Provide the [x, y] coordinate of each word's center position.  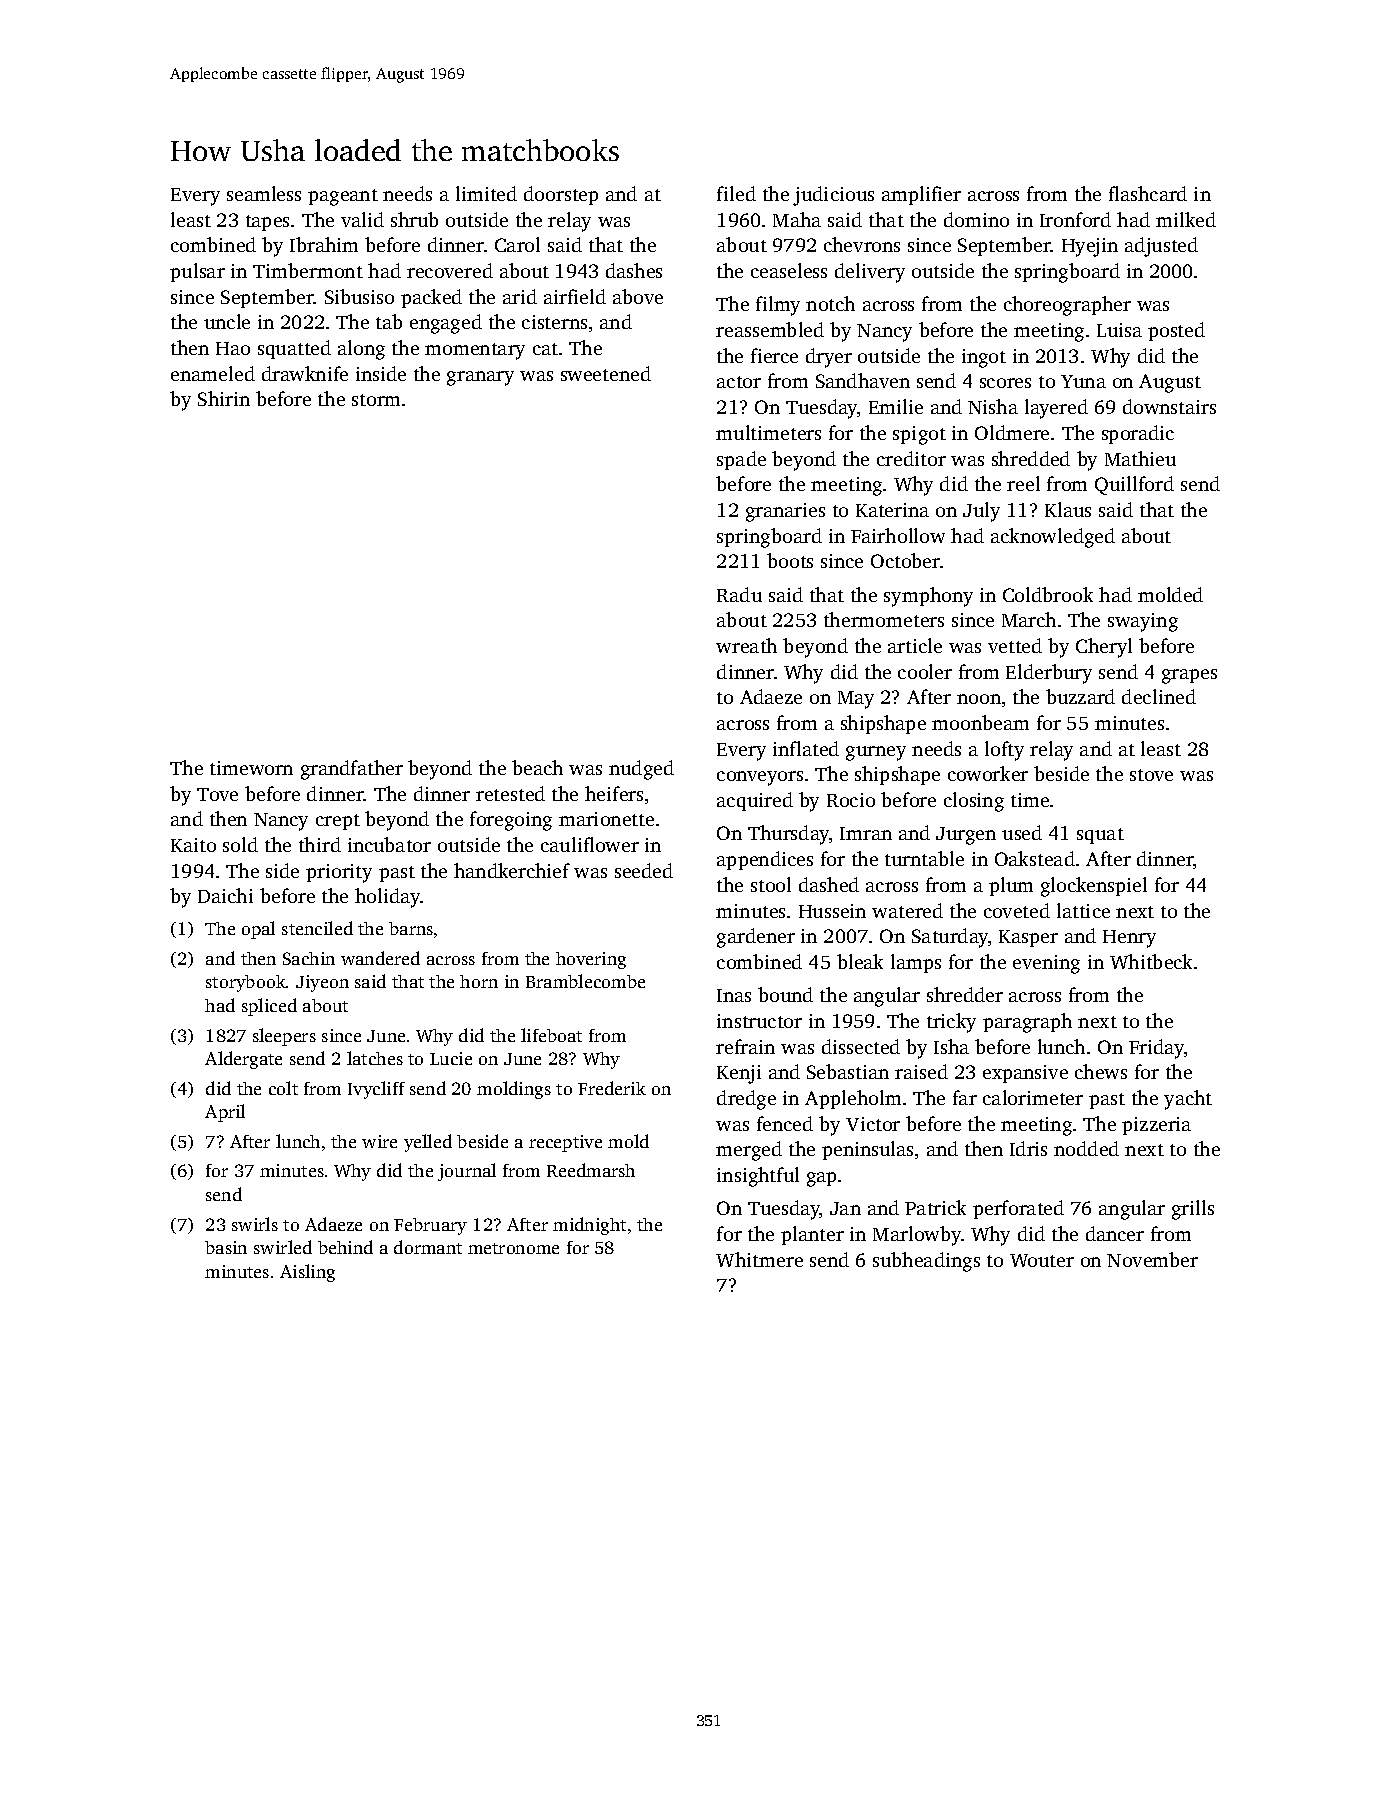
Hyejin [1090, 247]
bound [785, 994]
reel [1023, 483]
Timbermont [308, 270]
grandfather [352, 770]
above [638, 296]
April [225, 1113]
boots [790, 560]
